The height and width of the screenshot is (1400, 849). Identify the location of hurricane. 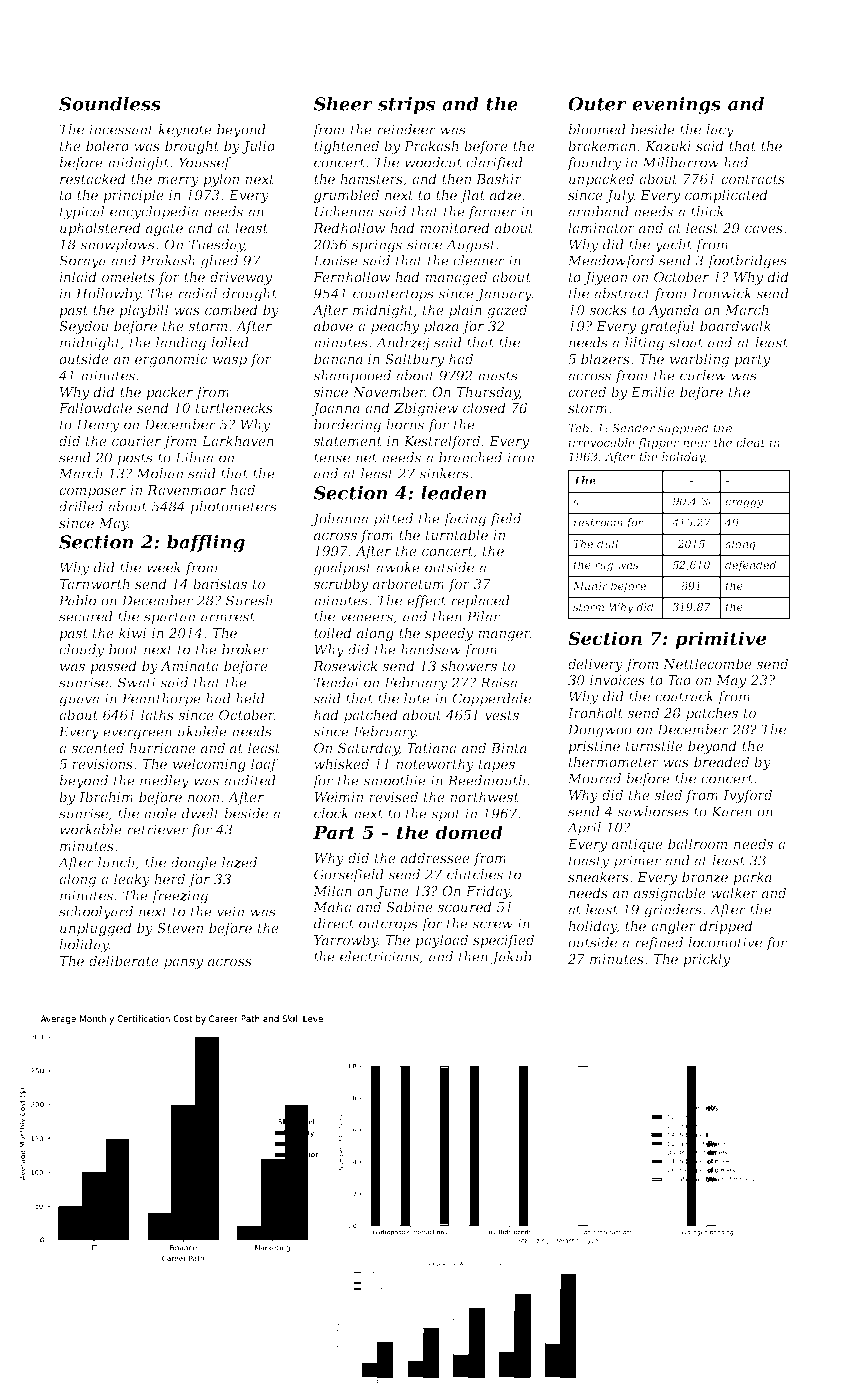
(162, 747).
